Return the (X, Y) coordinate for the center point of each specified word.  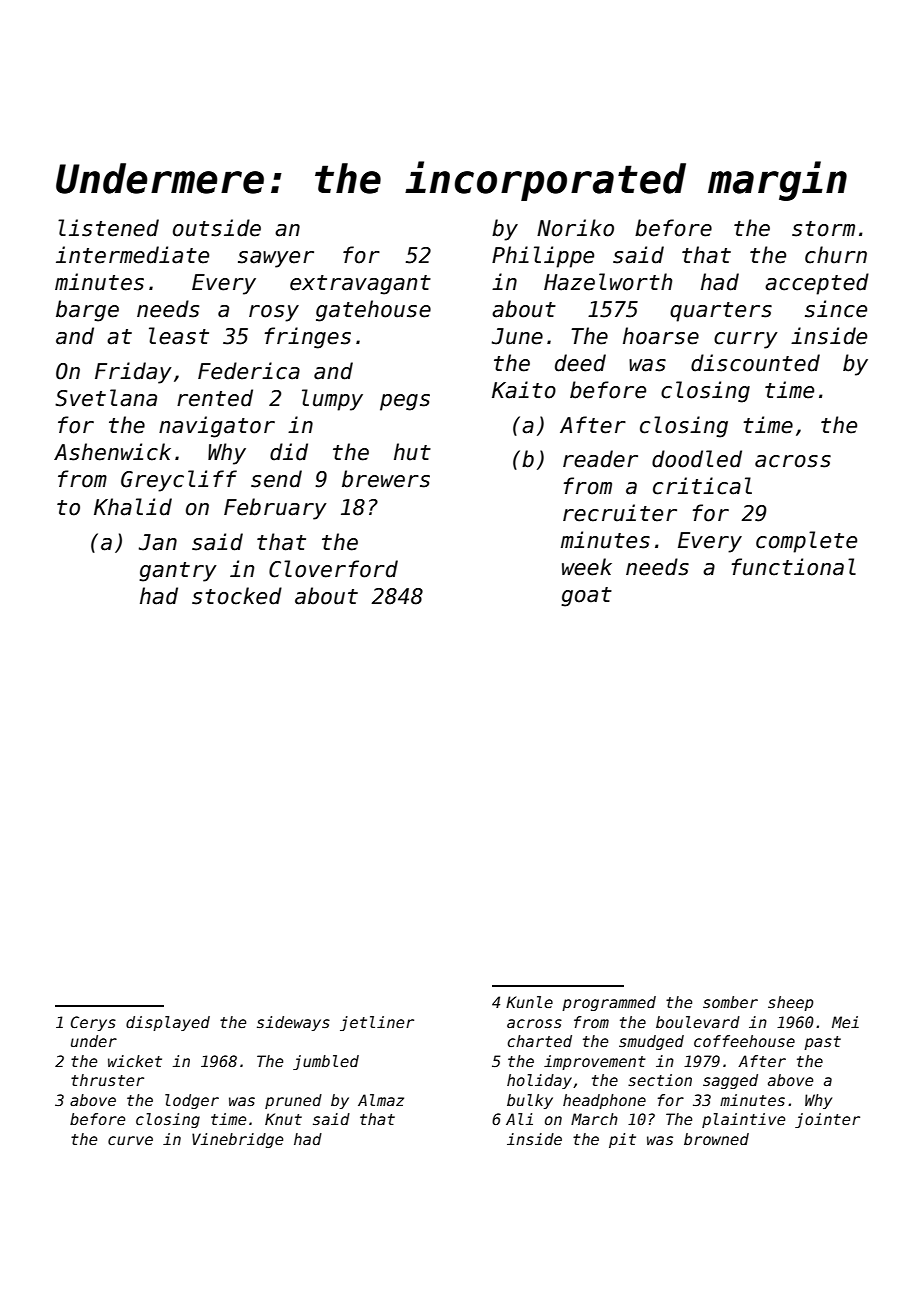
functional (794, 567)
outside (217, 228)
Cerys (93, 1023)
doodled (697, 459)
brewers (386, 479)
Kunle (529, 1002)
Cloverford (333, 569)
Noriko (575, 228)
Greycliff (179, 481)
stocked (237, 596)
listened (108, 228)
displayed (168, 1023)
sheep (791, 1003)
